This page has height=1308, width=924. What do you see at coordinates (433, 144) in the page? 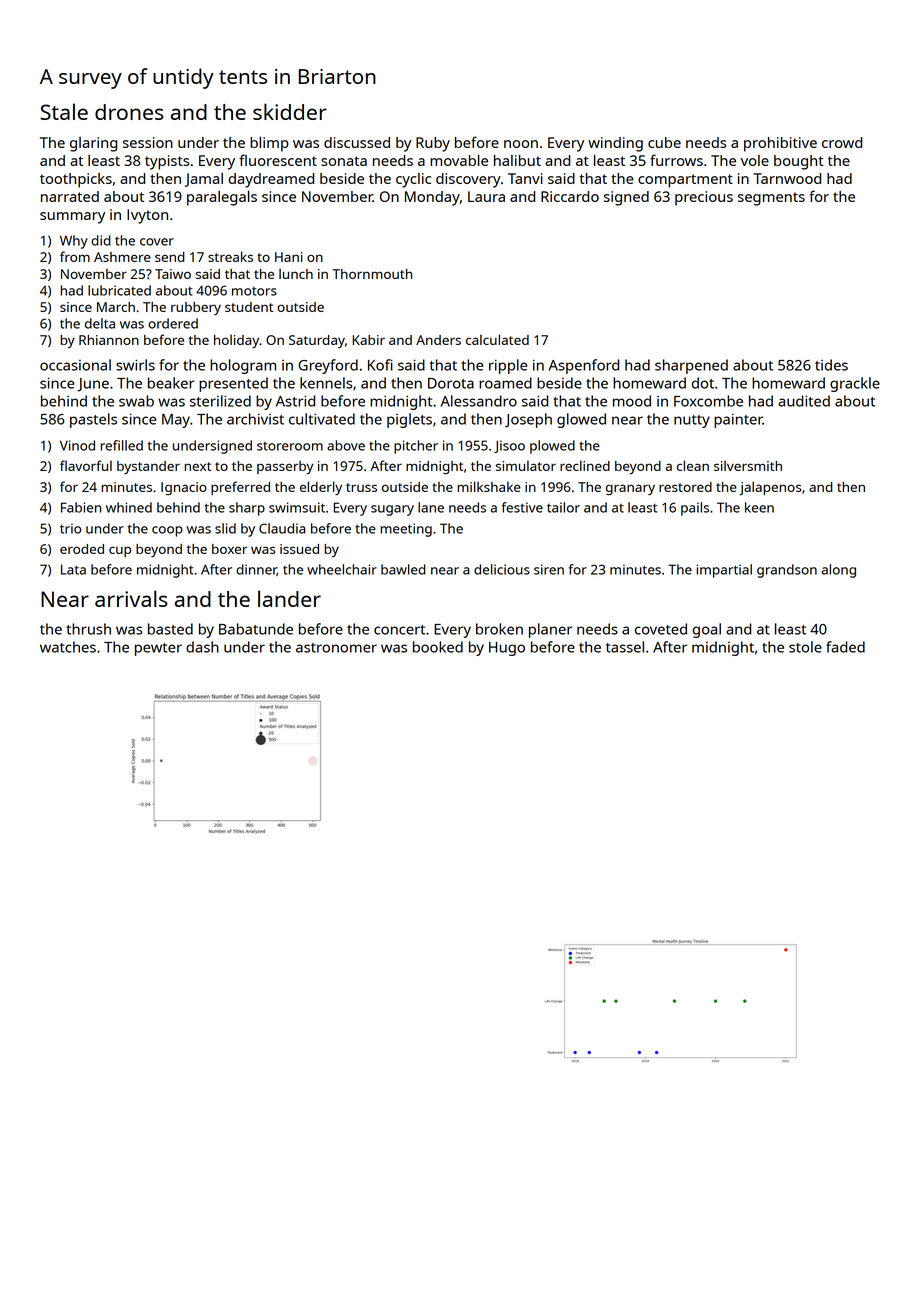
I see `Ruby` at bounding box center [433, 144].
